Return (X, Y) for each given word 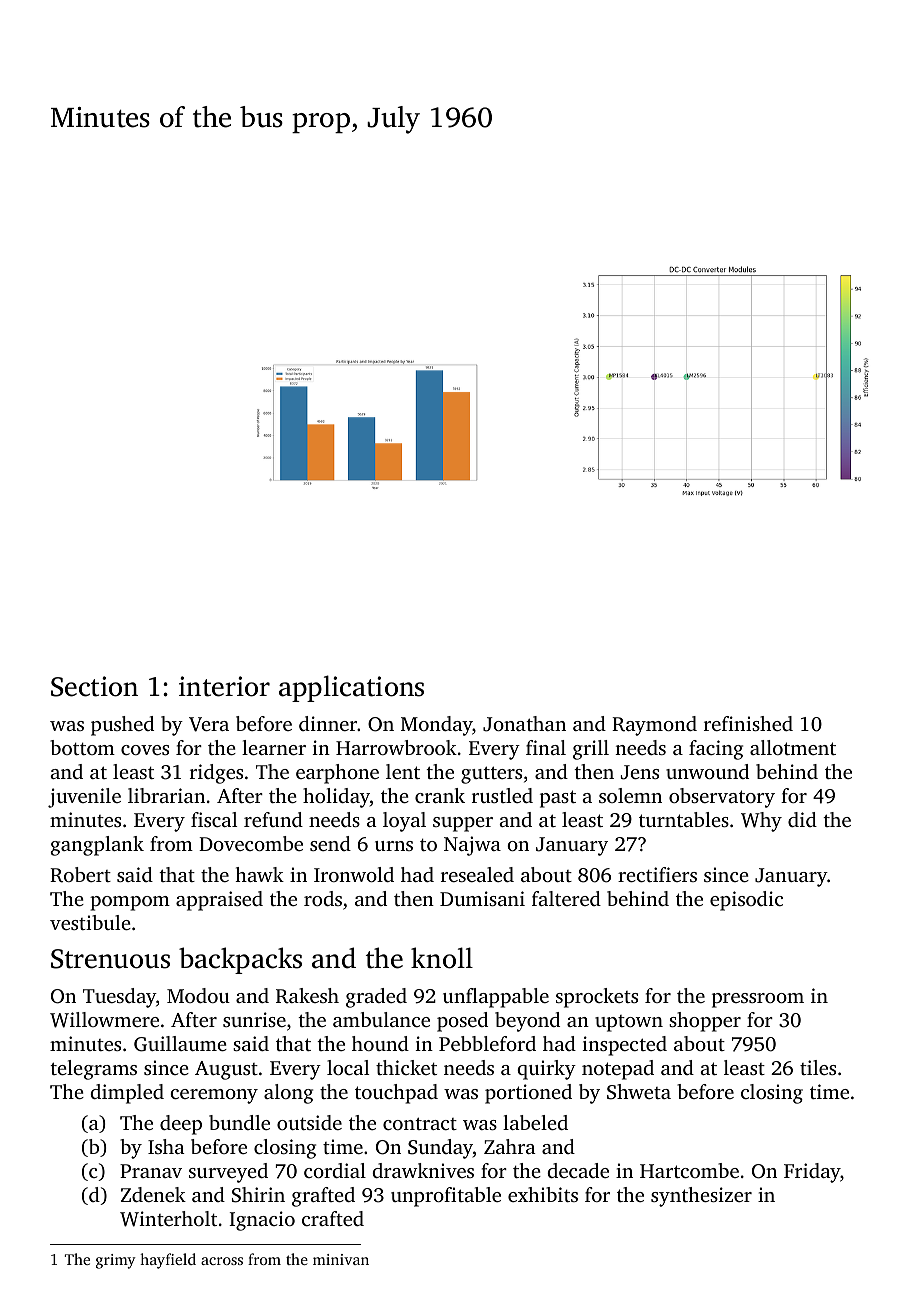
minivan (341, 1259)
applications (351, 688)
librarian (166, 795)
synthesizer (701, 1197)
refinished (748, 723)
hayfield (168, 1261)
